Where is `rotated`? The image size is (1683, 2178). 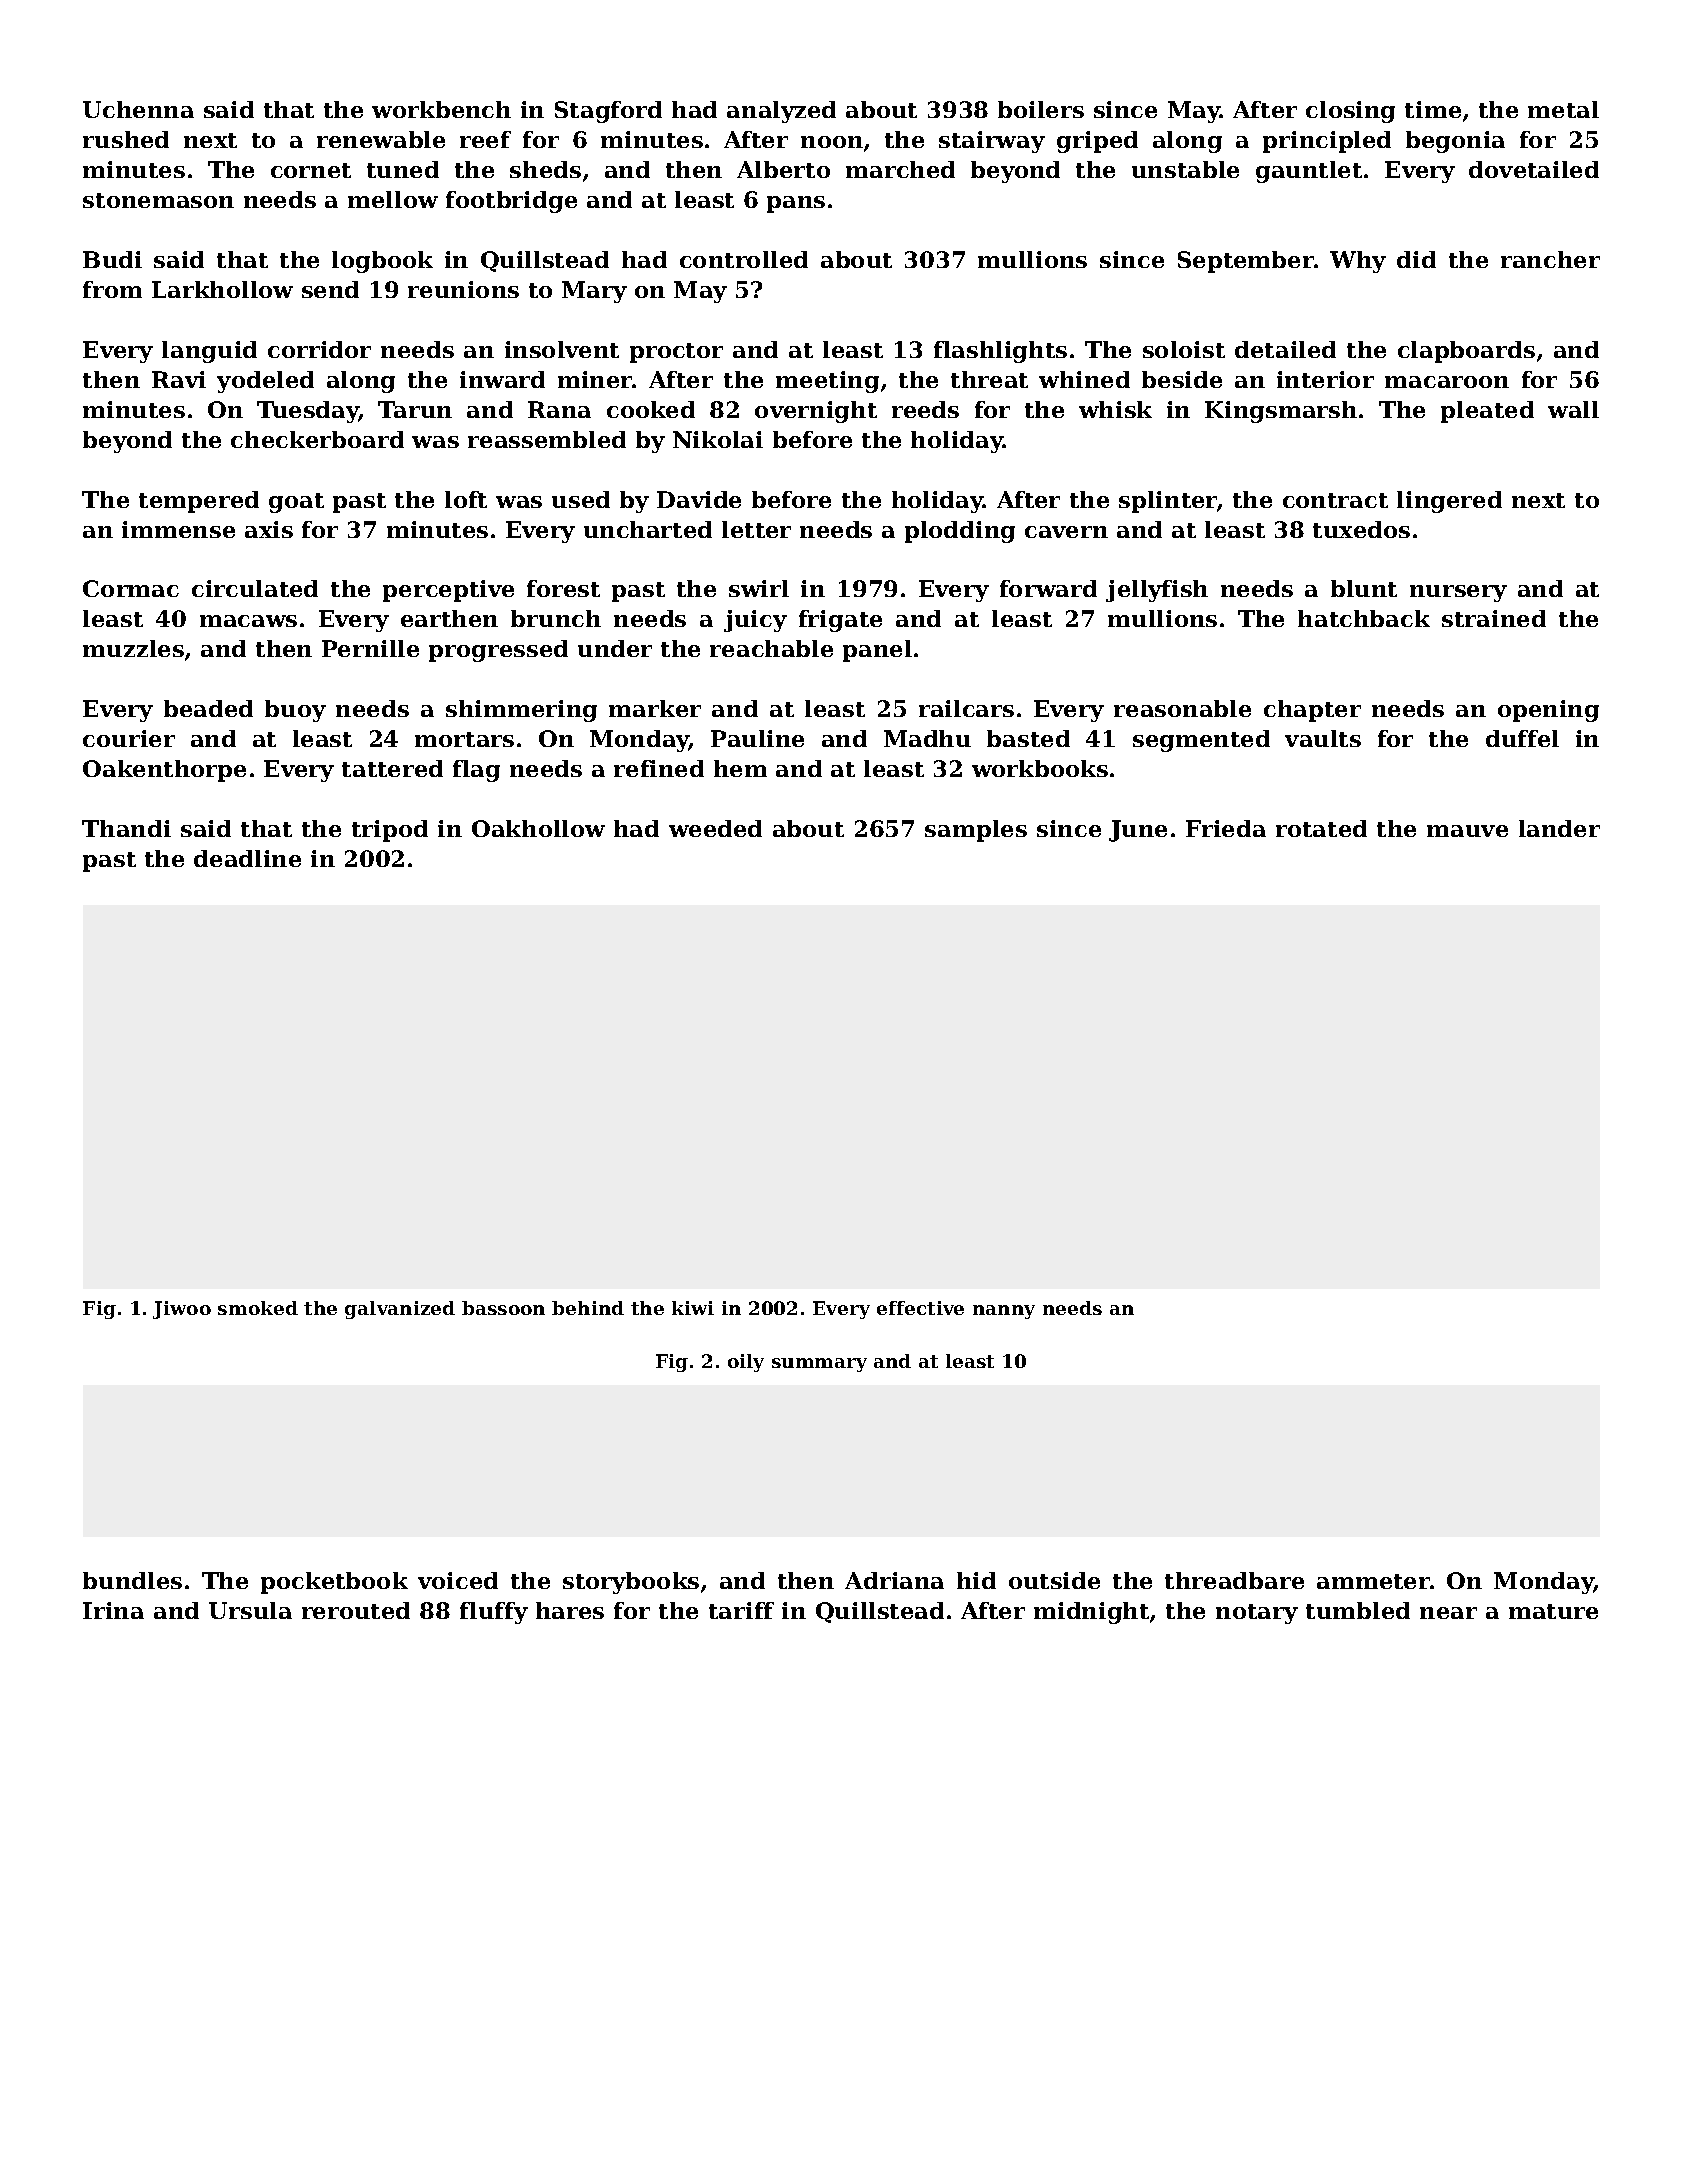 rotated is located at coordinates (1321, 828).
